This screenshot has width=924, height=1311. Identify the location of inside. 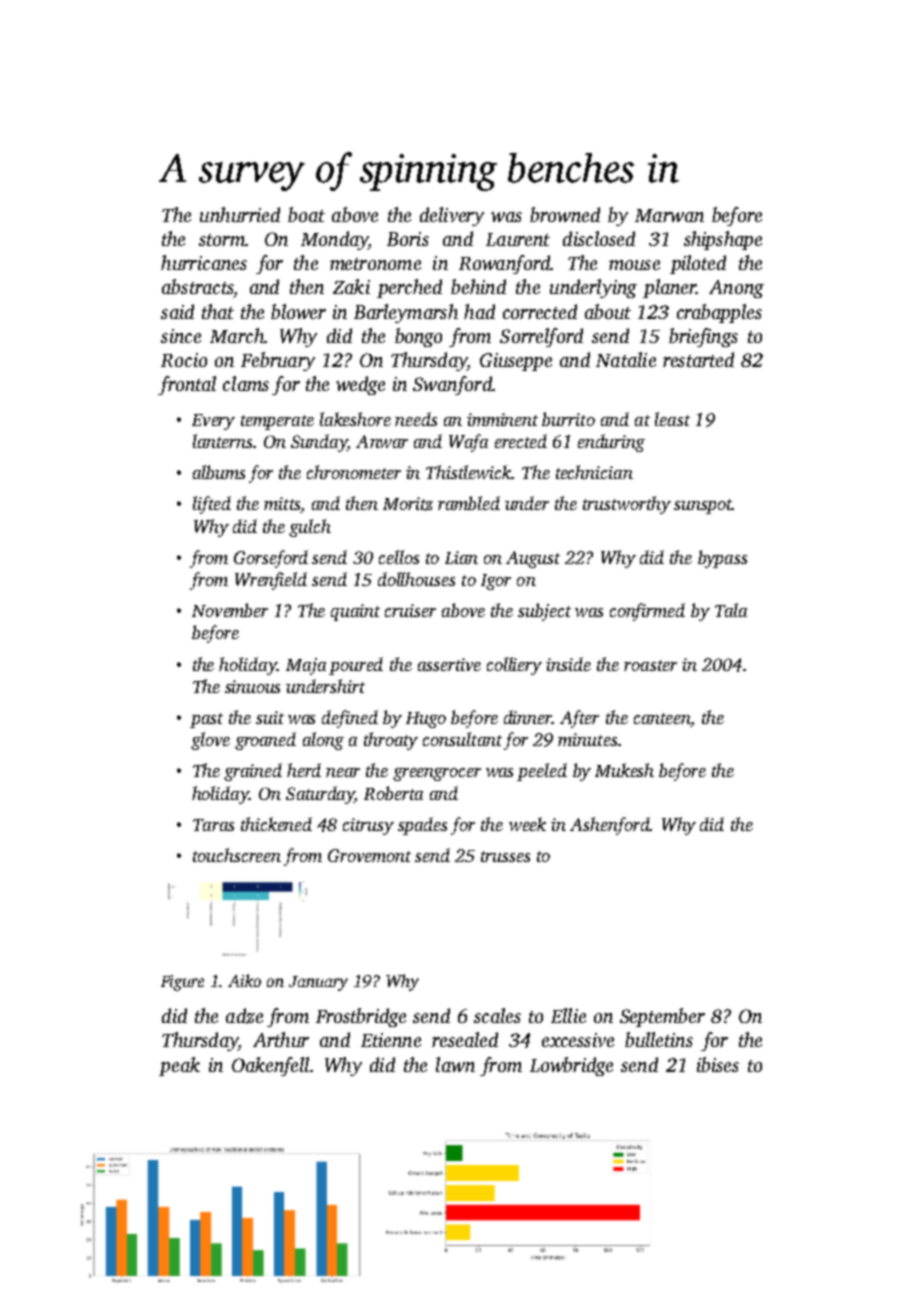
(568, 664).
